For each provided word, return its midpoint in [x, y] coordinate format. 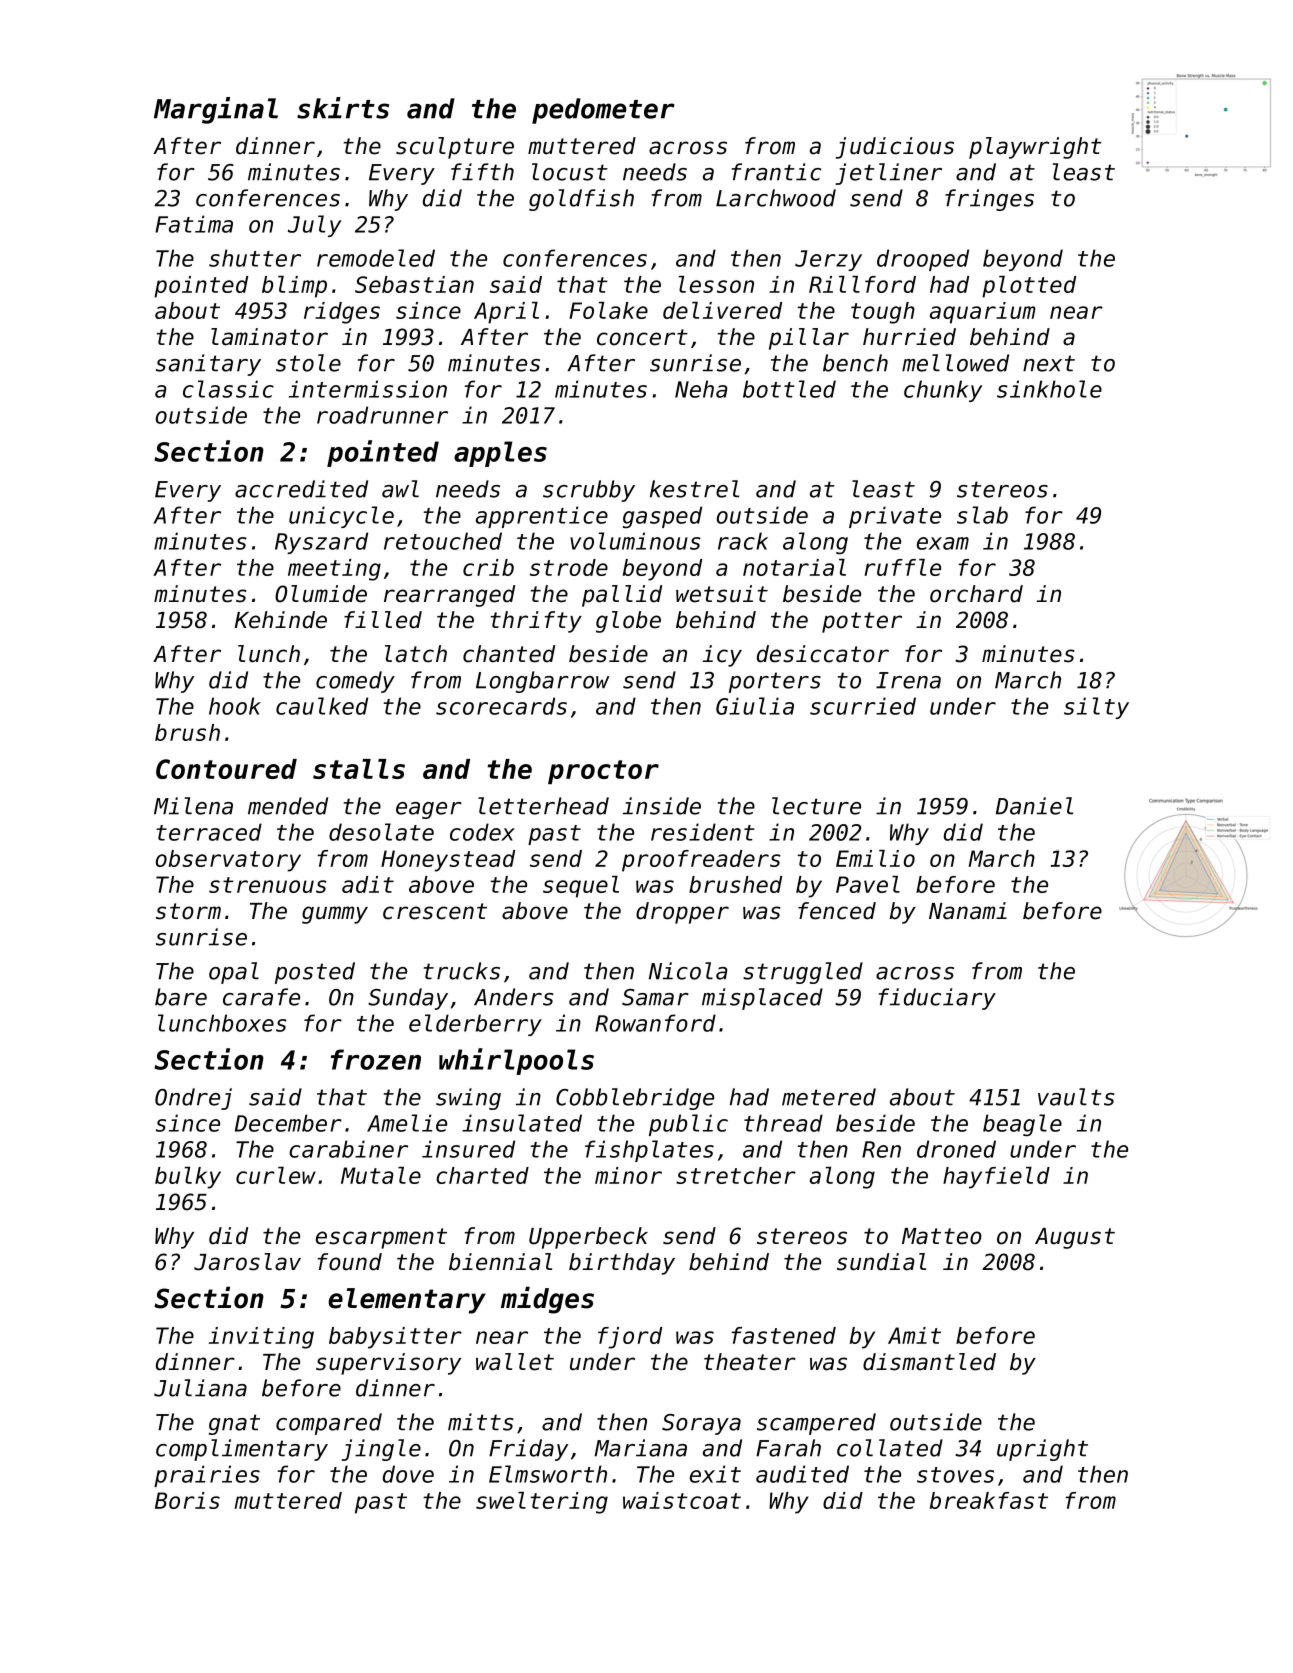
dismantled [929, 1362]
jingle [381, 1450]
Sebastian [414, 284]
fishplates [649, 1151]
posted [315, 973]
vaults [1076, 1097]
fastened [783, 1335]
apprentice [542, 517]
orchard [976, 594]
